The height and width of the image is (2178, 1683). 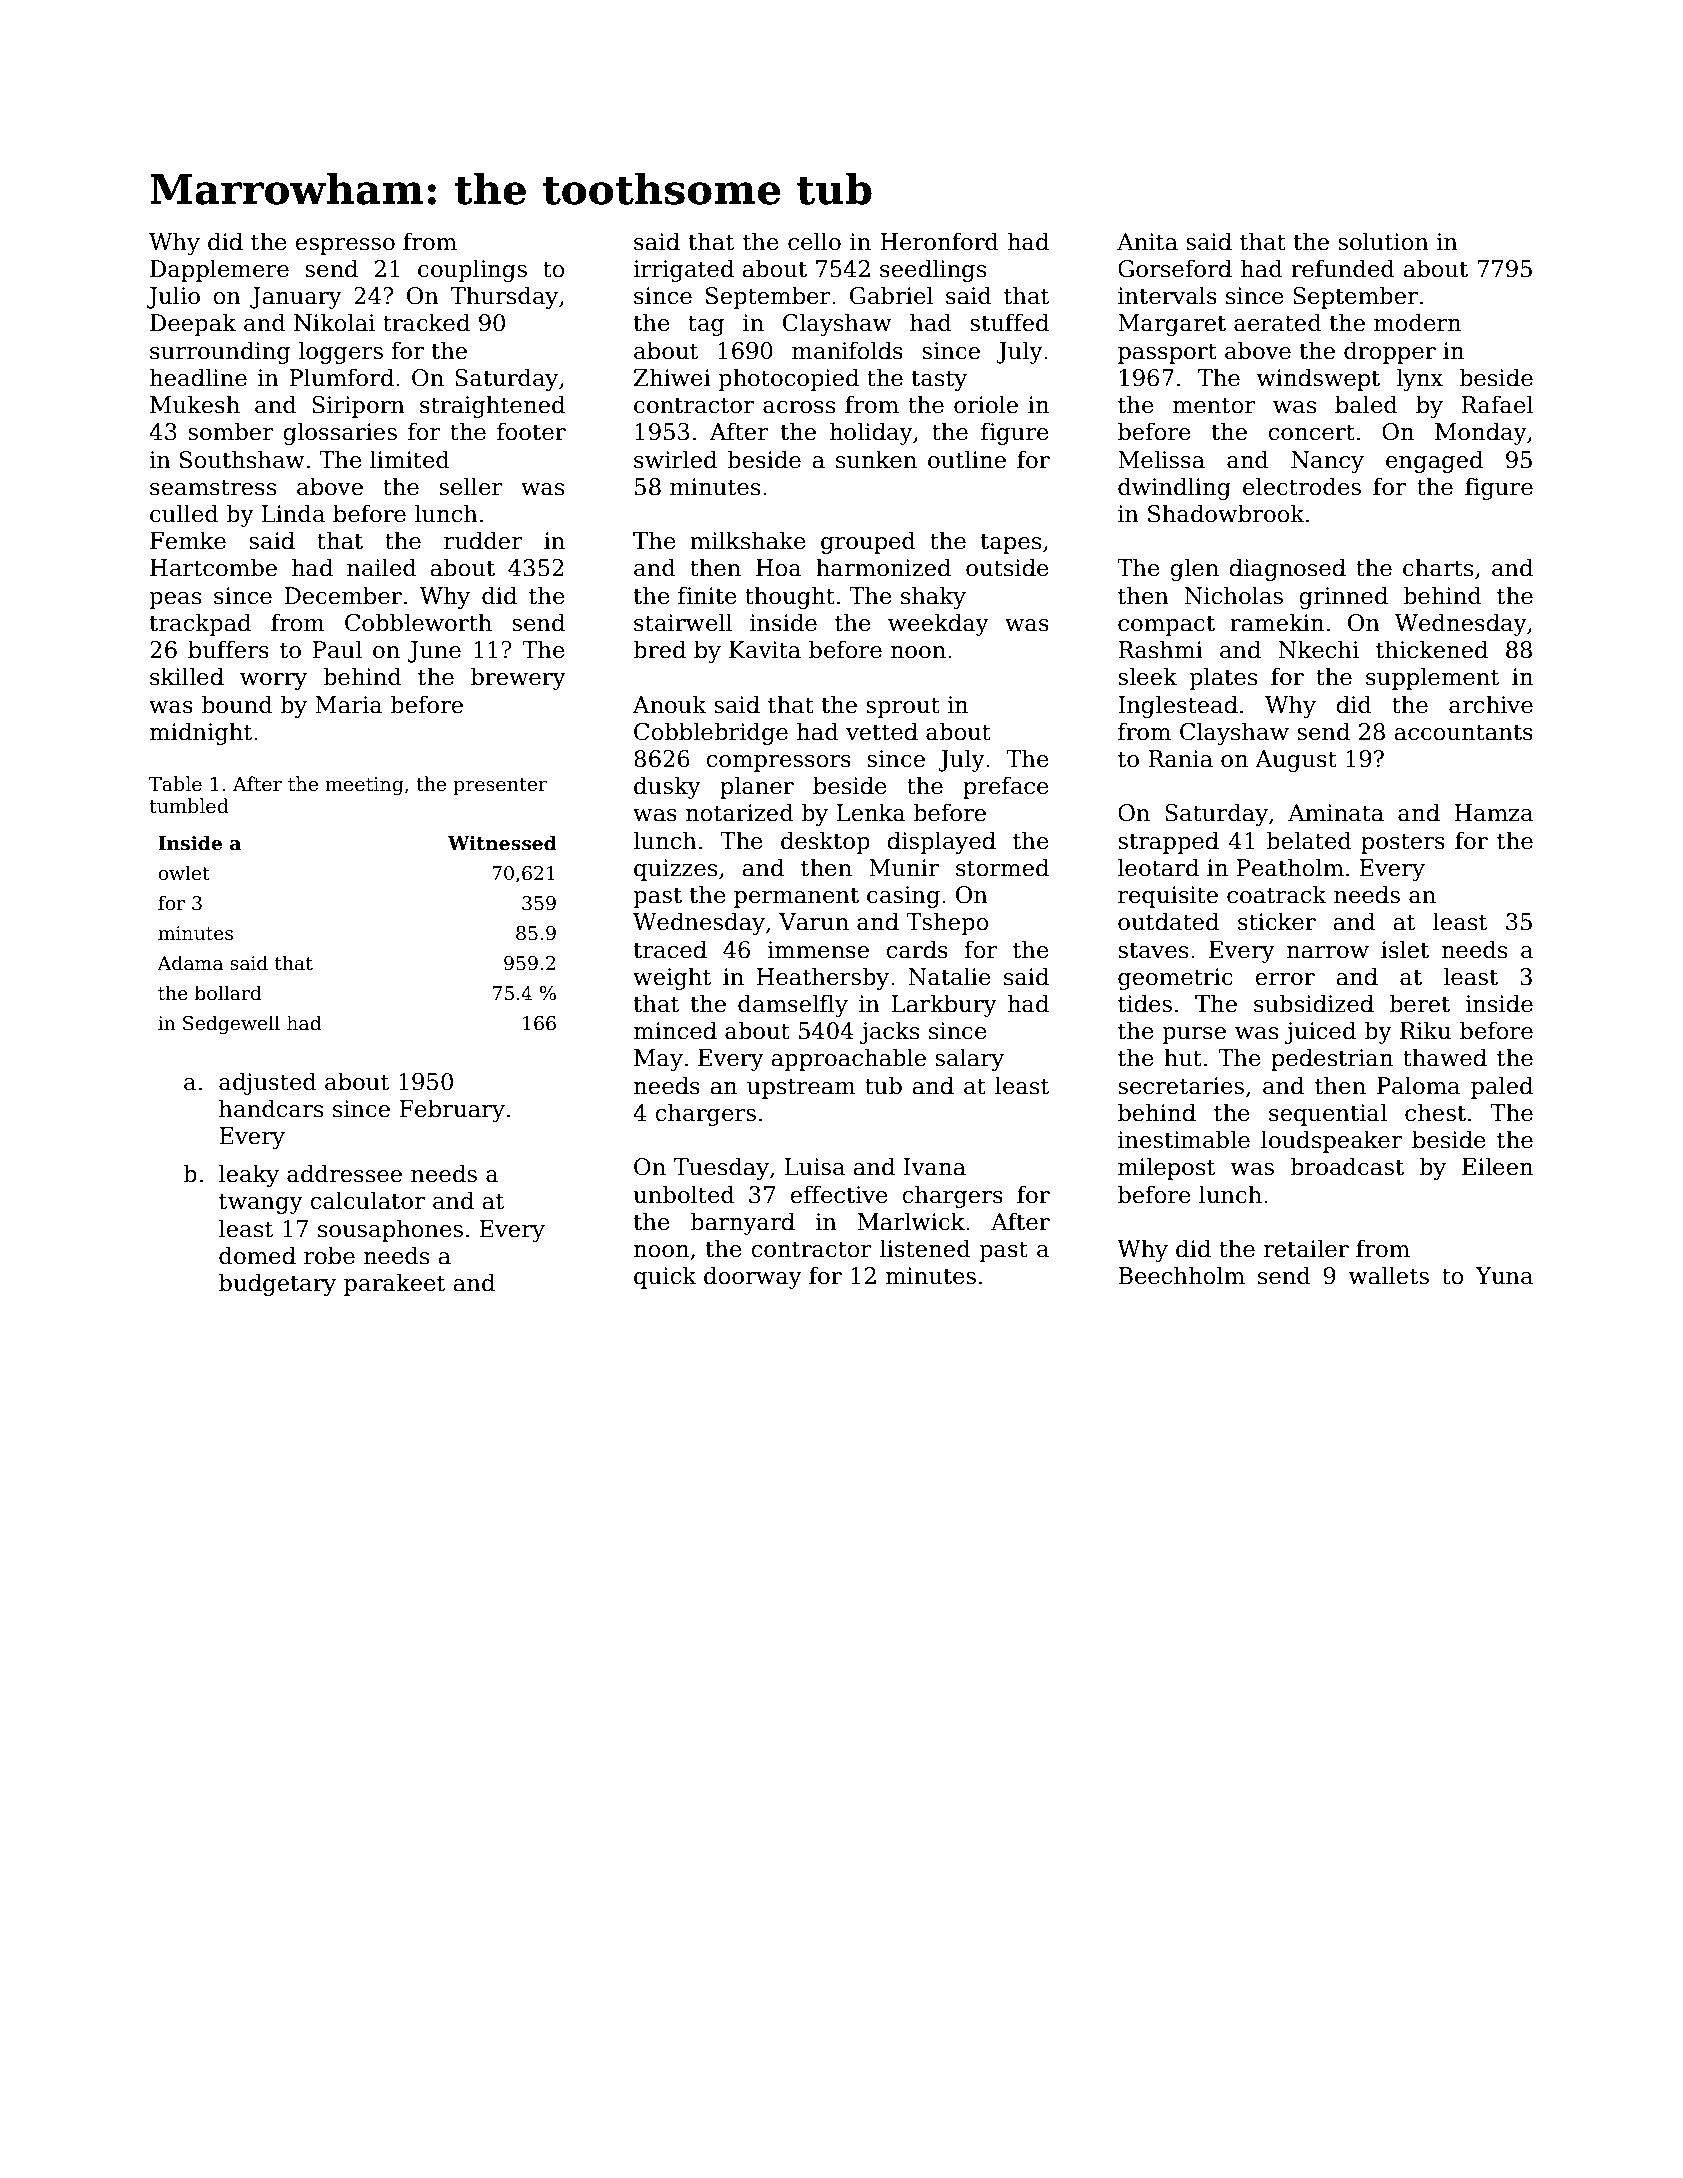 I want to click on Heronford, so click(x=939, y=241).
